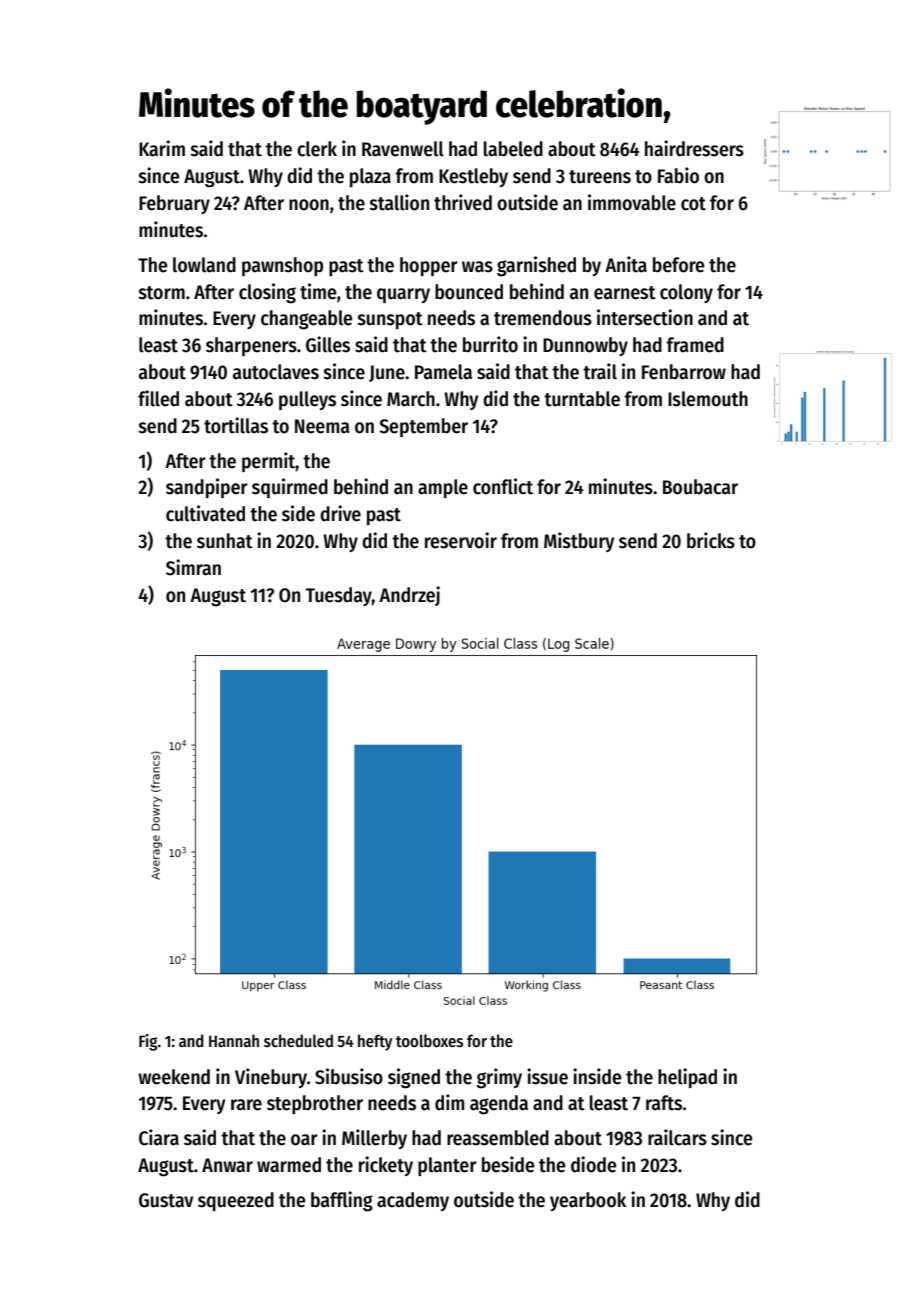 This image has height=1316, width=908. Describe the element at coordinates (473, 177) in the image. I see `Kestleby` at that location.
